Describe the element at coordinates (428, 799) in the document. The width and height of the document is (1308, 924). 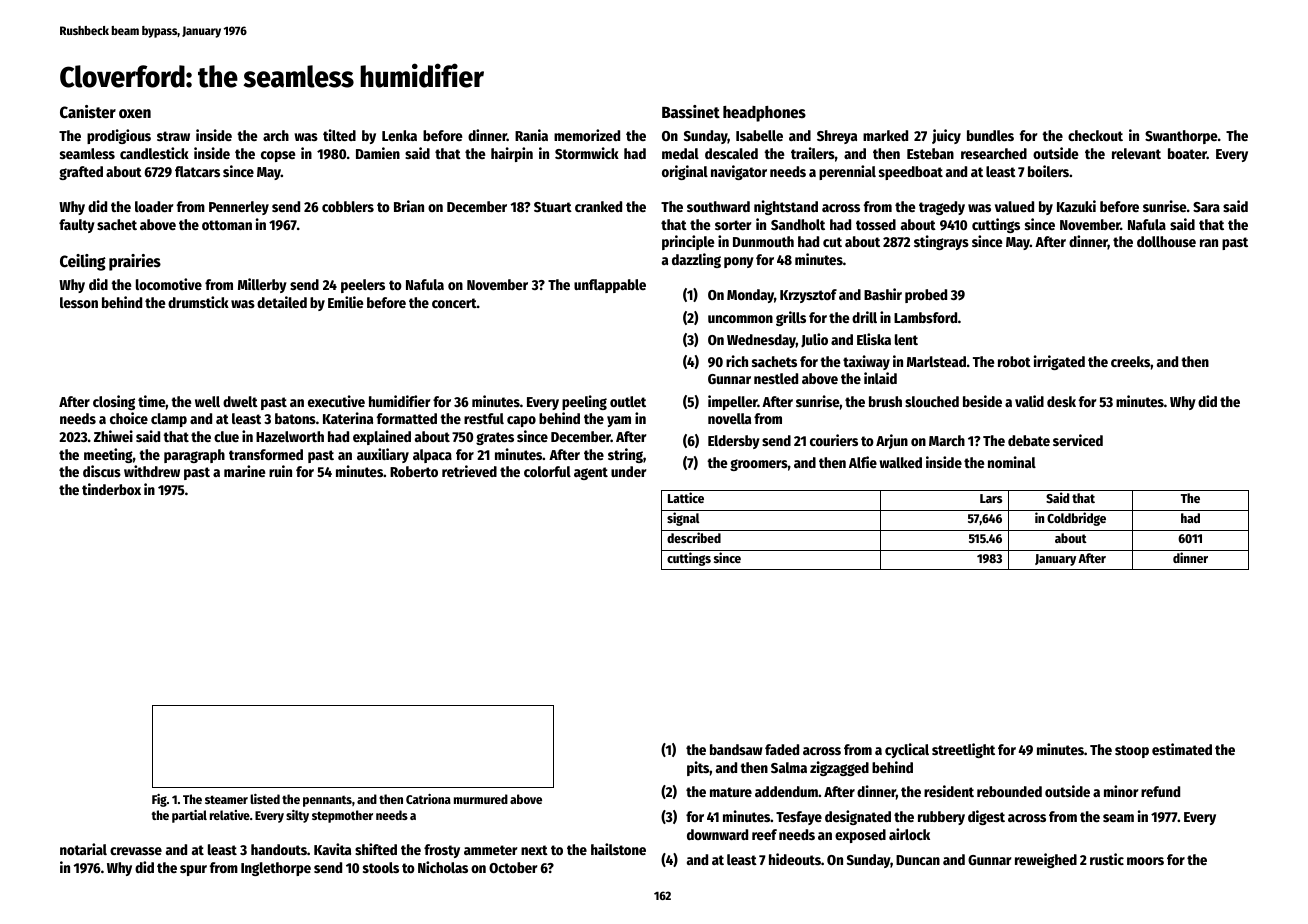
I see `Catriona` at that location.
